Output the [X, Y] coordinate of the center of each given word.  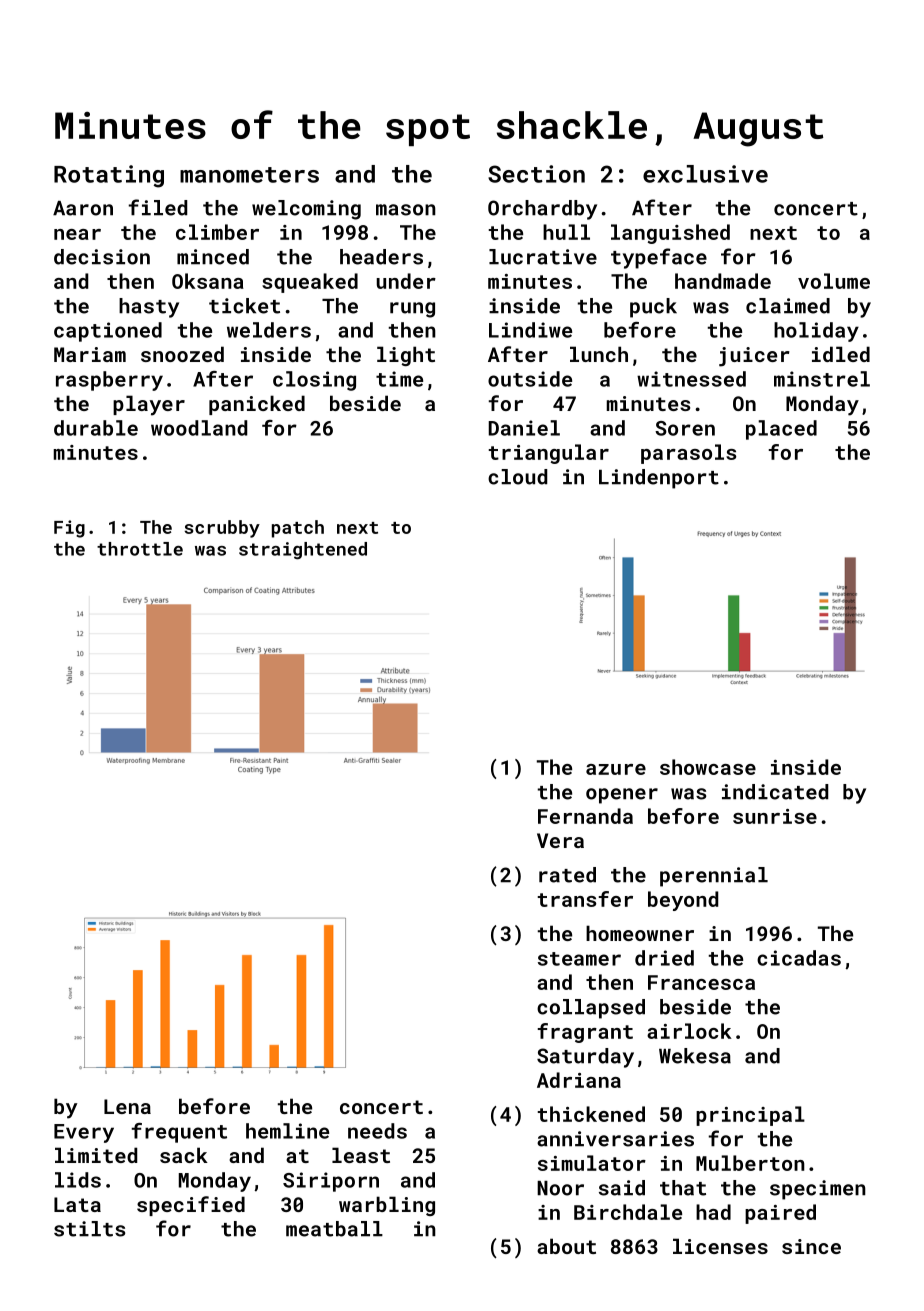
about [566, 1246]
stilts [89, 1229]
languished [670, 234]
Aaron [83, 208]
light [406, 356]
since [811, 1246]
